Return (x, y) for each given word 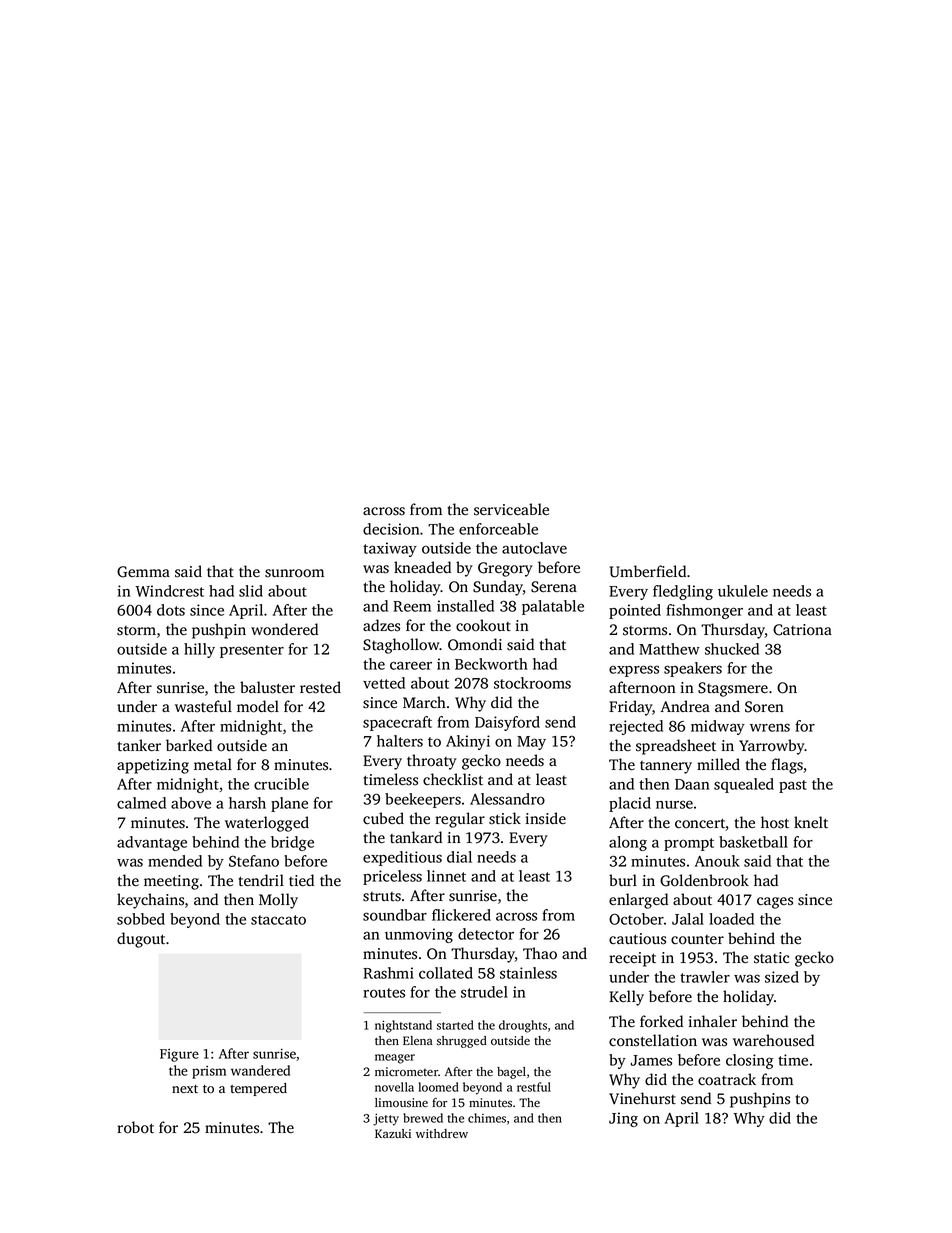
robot (135, 1127)
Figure (179, 1055)
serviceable (511, 509)
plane (289, 804)
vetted (384, 683)
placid (630, 804)
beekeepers (423, 800)
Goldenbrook (704, 880)
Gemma (143, 572)
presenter (252, 651)
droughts (523, 1026)
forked (661, 1021)
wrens (770, 727)
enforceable (498, 529)
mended (175, 861)
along (628, 843)
